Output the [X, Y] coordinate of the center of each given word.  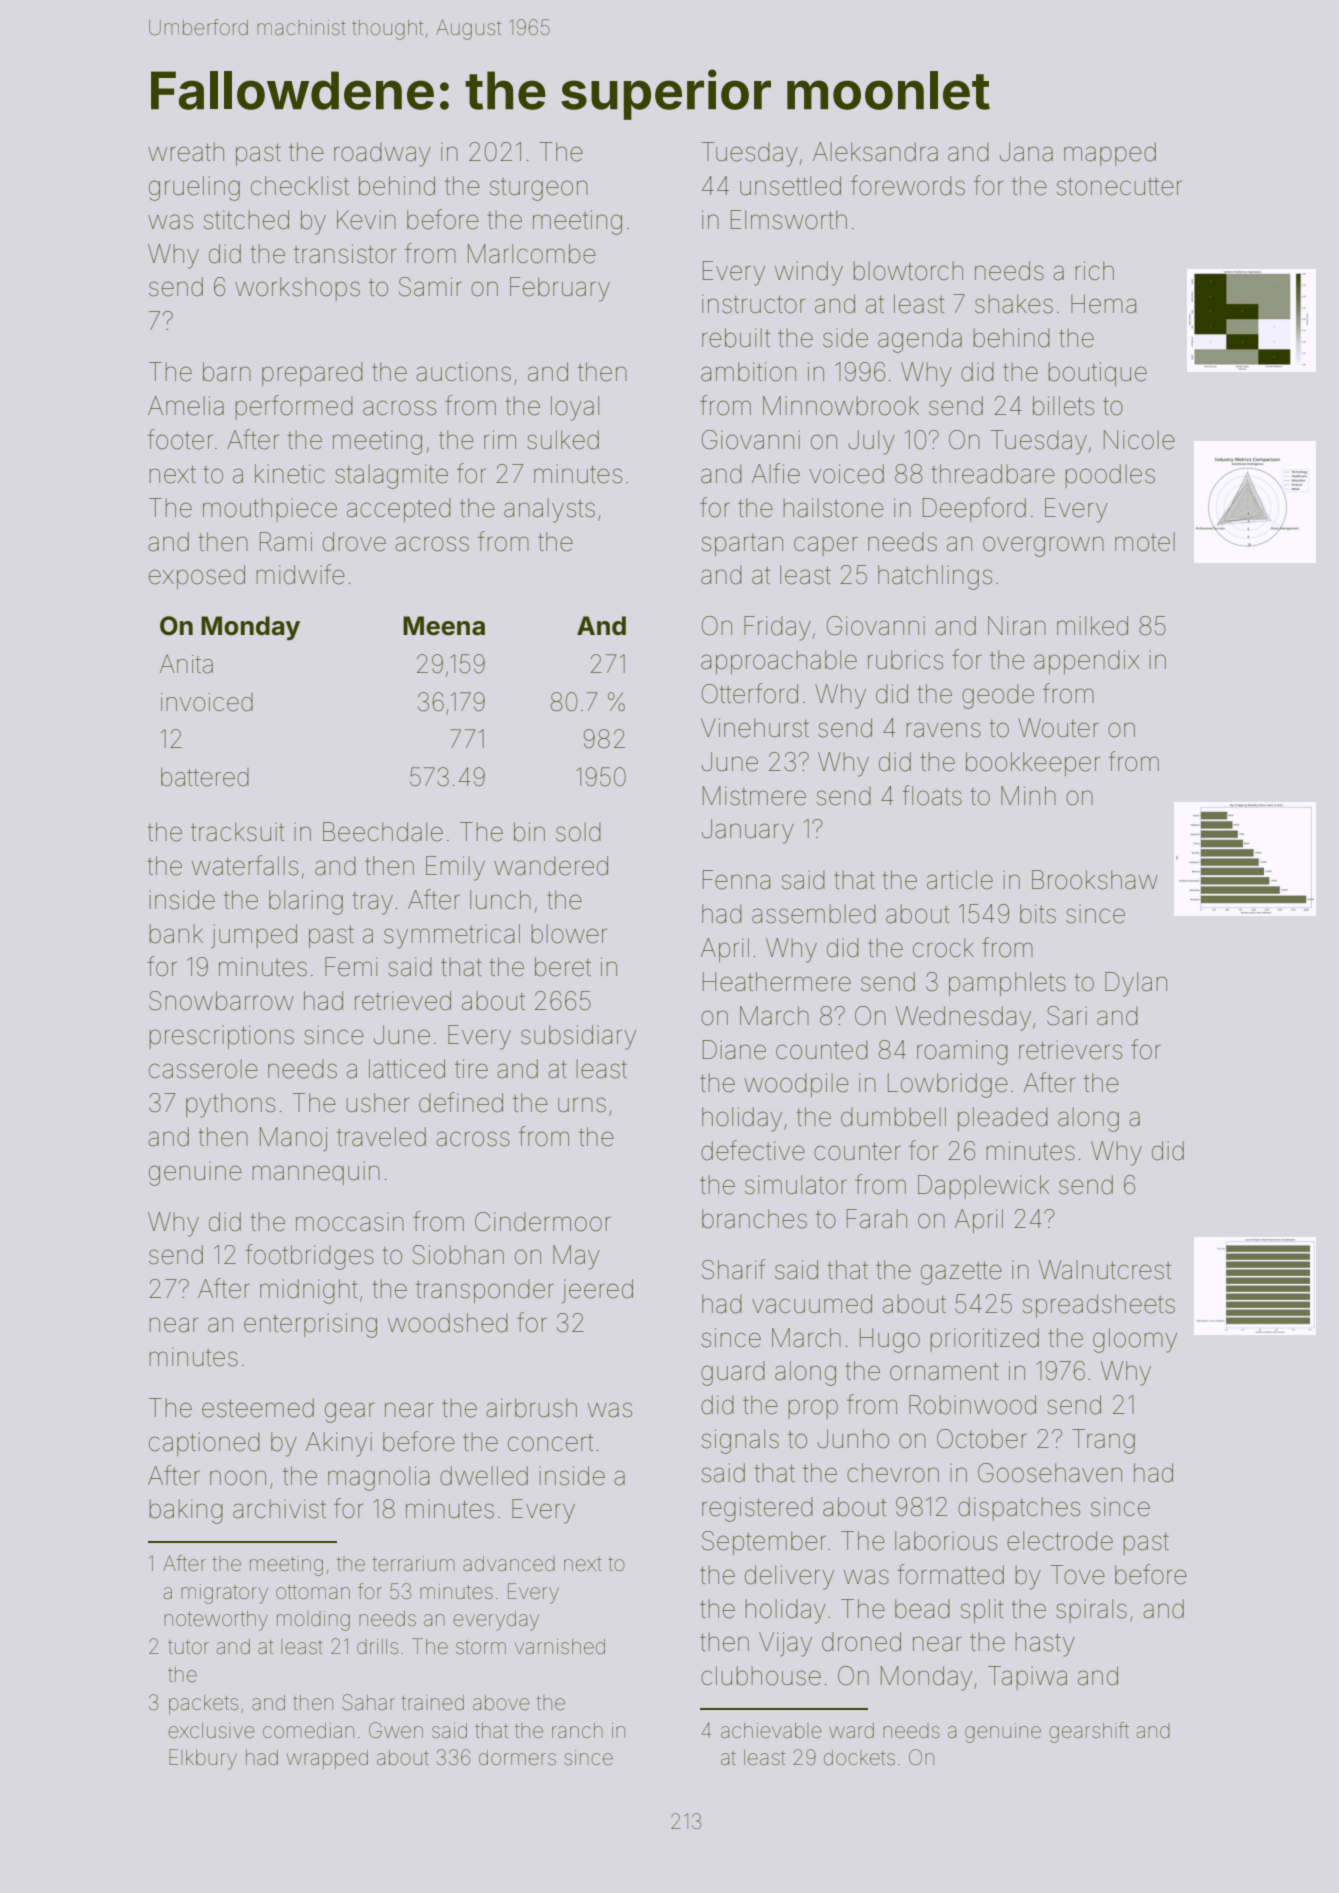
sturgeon [539, 189]
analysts [549, 510]
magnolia [378, 1478]
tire [471, 1069]
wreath [186, 152]
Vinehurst [755, 728]
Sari [1067, 1016]
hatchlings [935, 577]
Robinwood [972, 1405]
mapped [1110, 154]
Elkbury [203, 1759]
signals [740, 1441]
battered [205, 777]
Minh [1028, 795]
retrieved [403, 1001]
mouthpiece [270, 510]
